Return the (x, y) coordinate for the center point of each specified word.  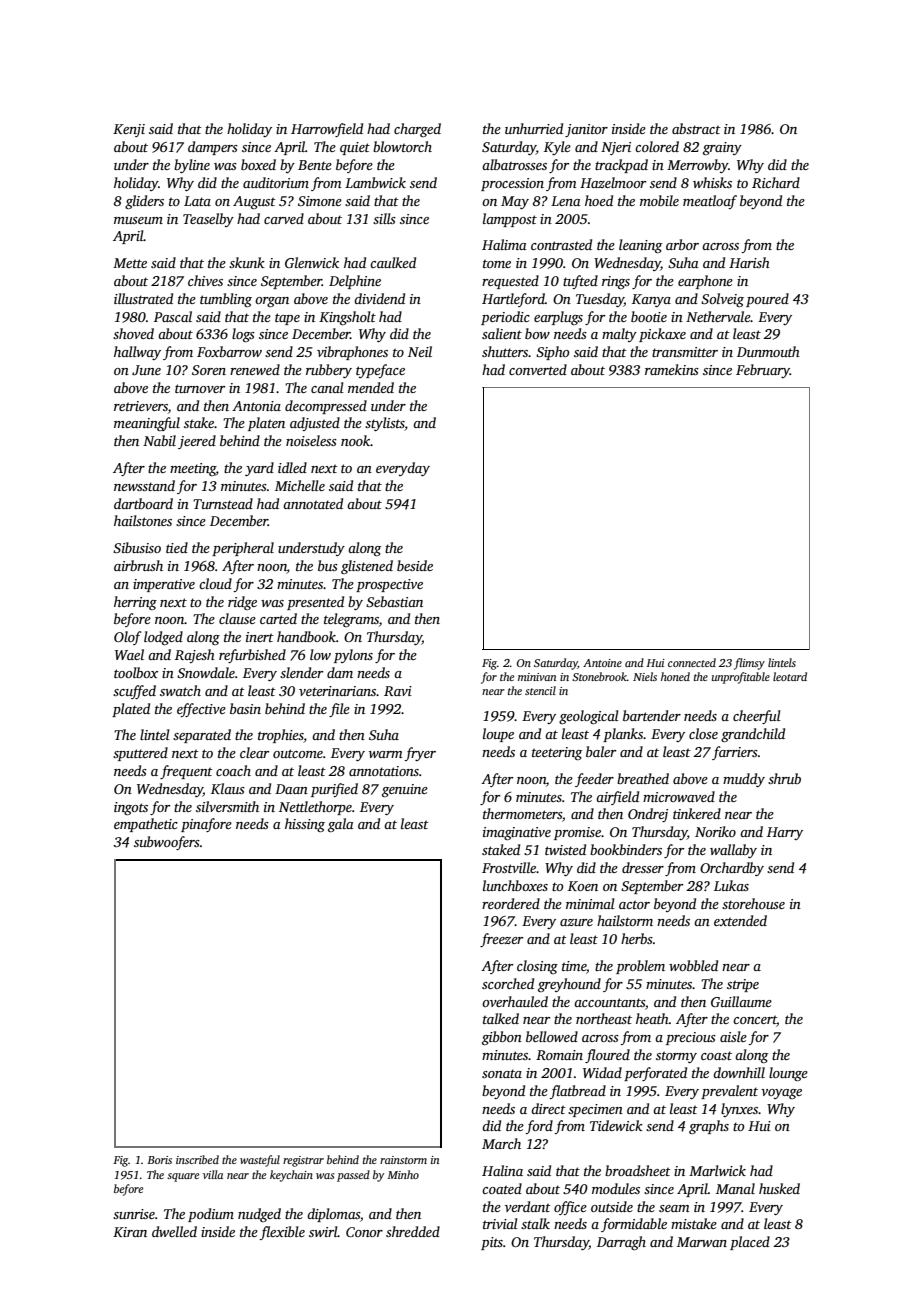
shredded (413, 1231)
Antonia (256, 406)
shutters (505, 351)
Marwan (702, 1242)
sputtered (140, 754)
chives (205, 280)
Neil (420, 351)
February (763, 371)
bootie (649, 316)
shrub (784, 778)
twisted (565, 849)
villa (213, 1174)
